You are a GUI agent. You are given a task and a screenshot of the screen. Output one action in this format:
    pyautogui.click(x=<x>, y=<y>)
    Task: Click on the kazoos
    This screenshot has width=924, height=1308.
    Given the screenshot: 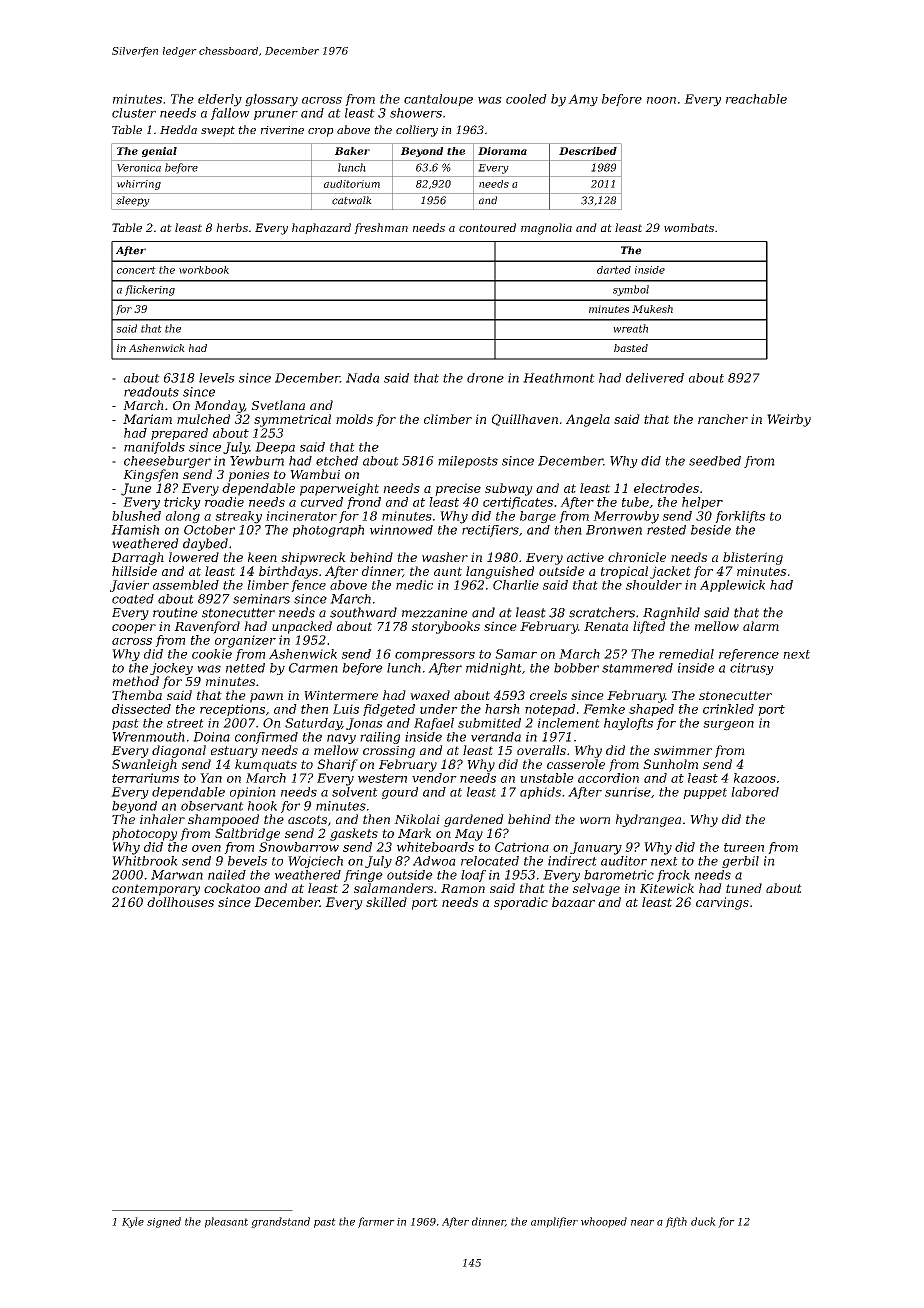 What is the action you would take?
    pyautogui.click(x=755, y=778)
